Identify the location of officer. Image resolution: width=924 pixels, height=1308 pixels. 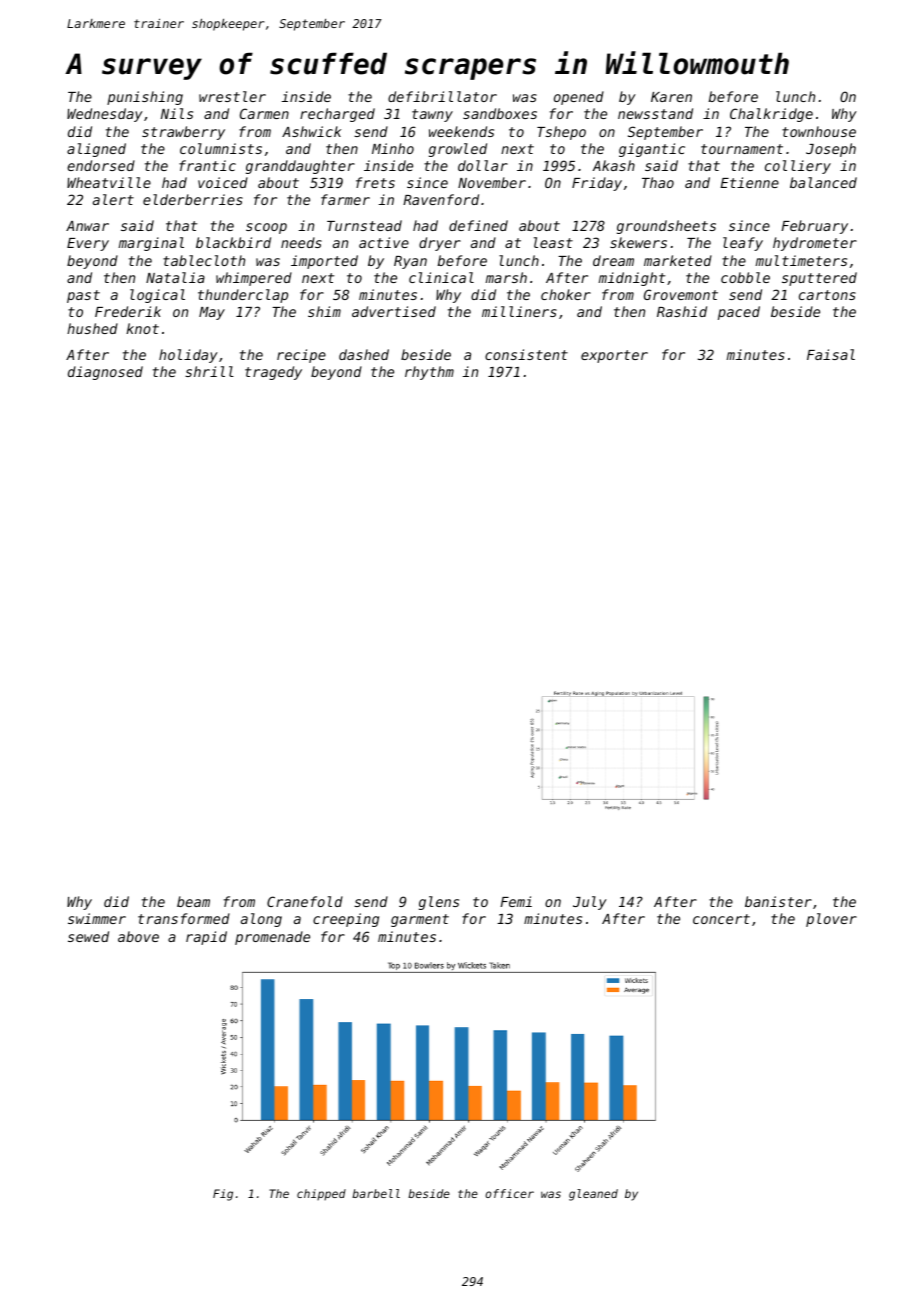
(509, 1193).
